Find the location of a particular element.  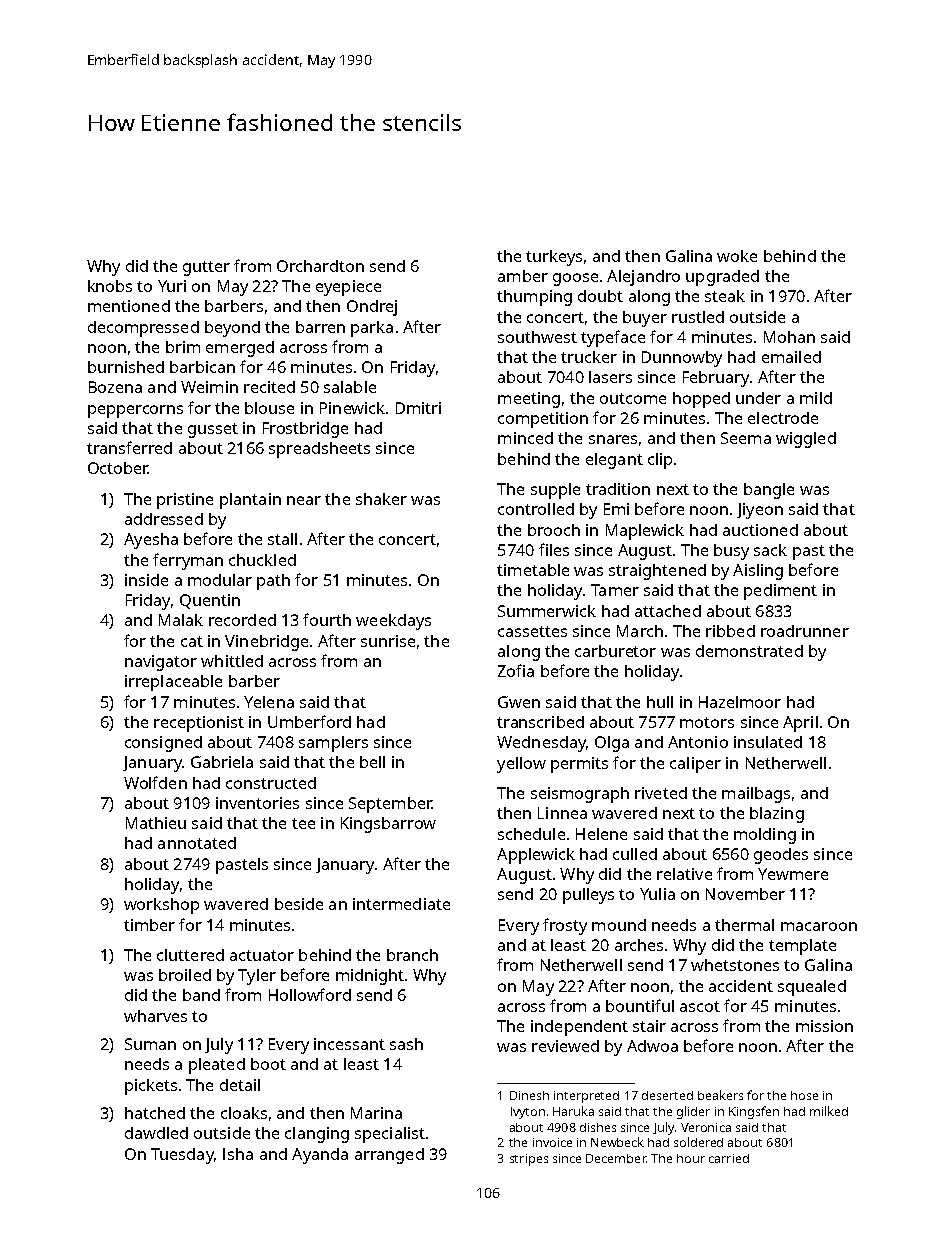

roadrunner is located at coordinates (805, 631).
